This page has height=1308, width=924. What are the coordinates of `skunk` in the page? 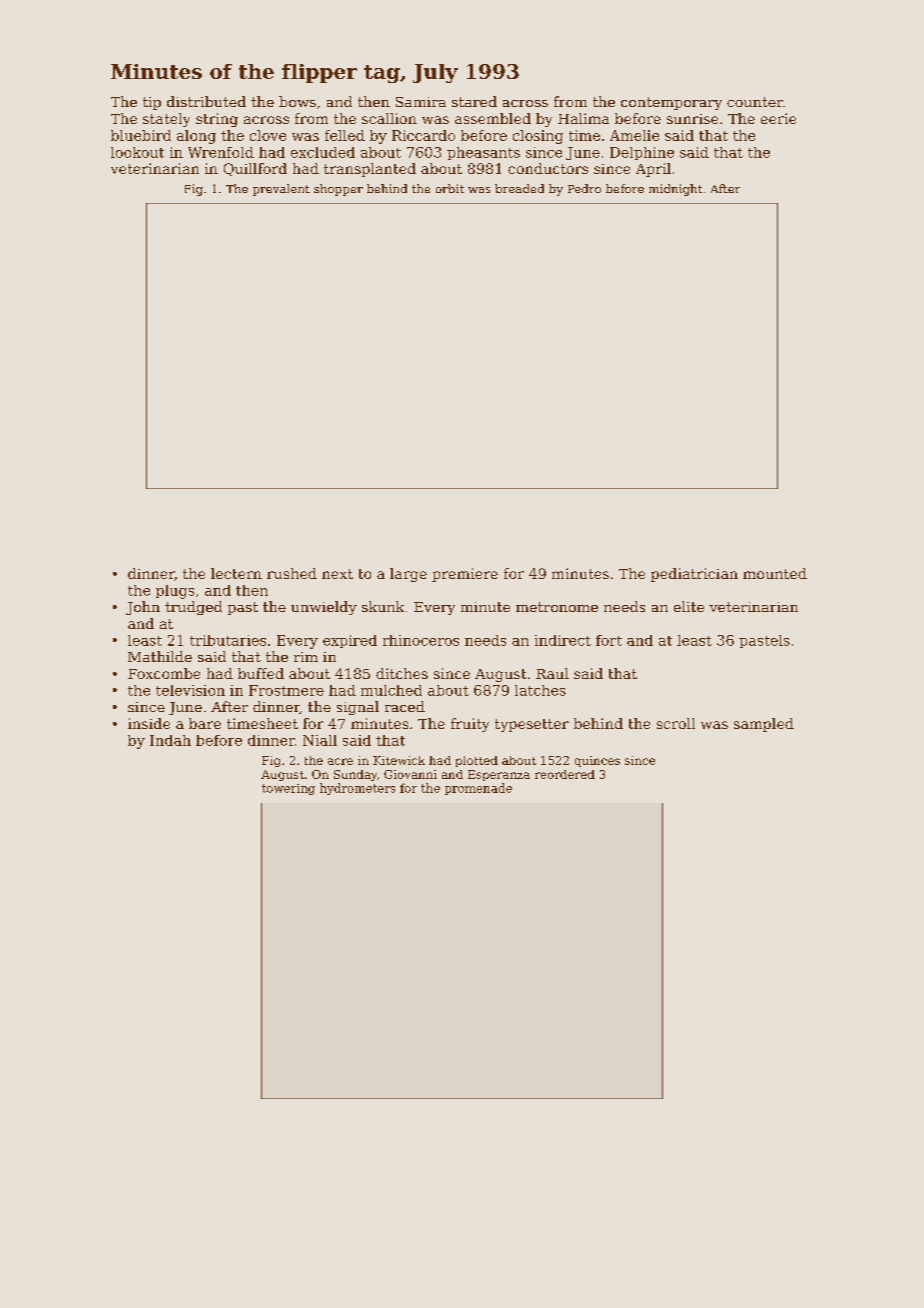 It's located at (383, 606).
